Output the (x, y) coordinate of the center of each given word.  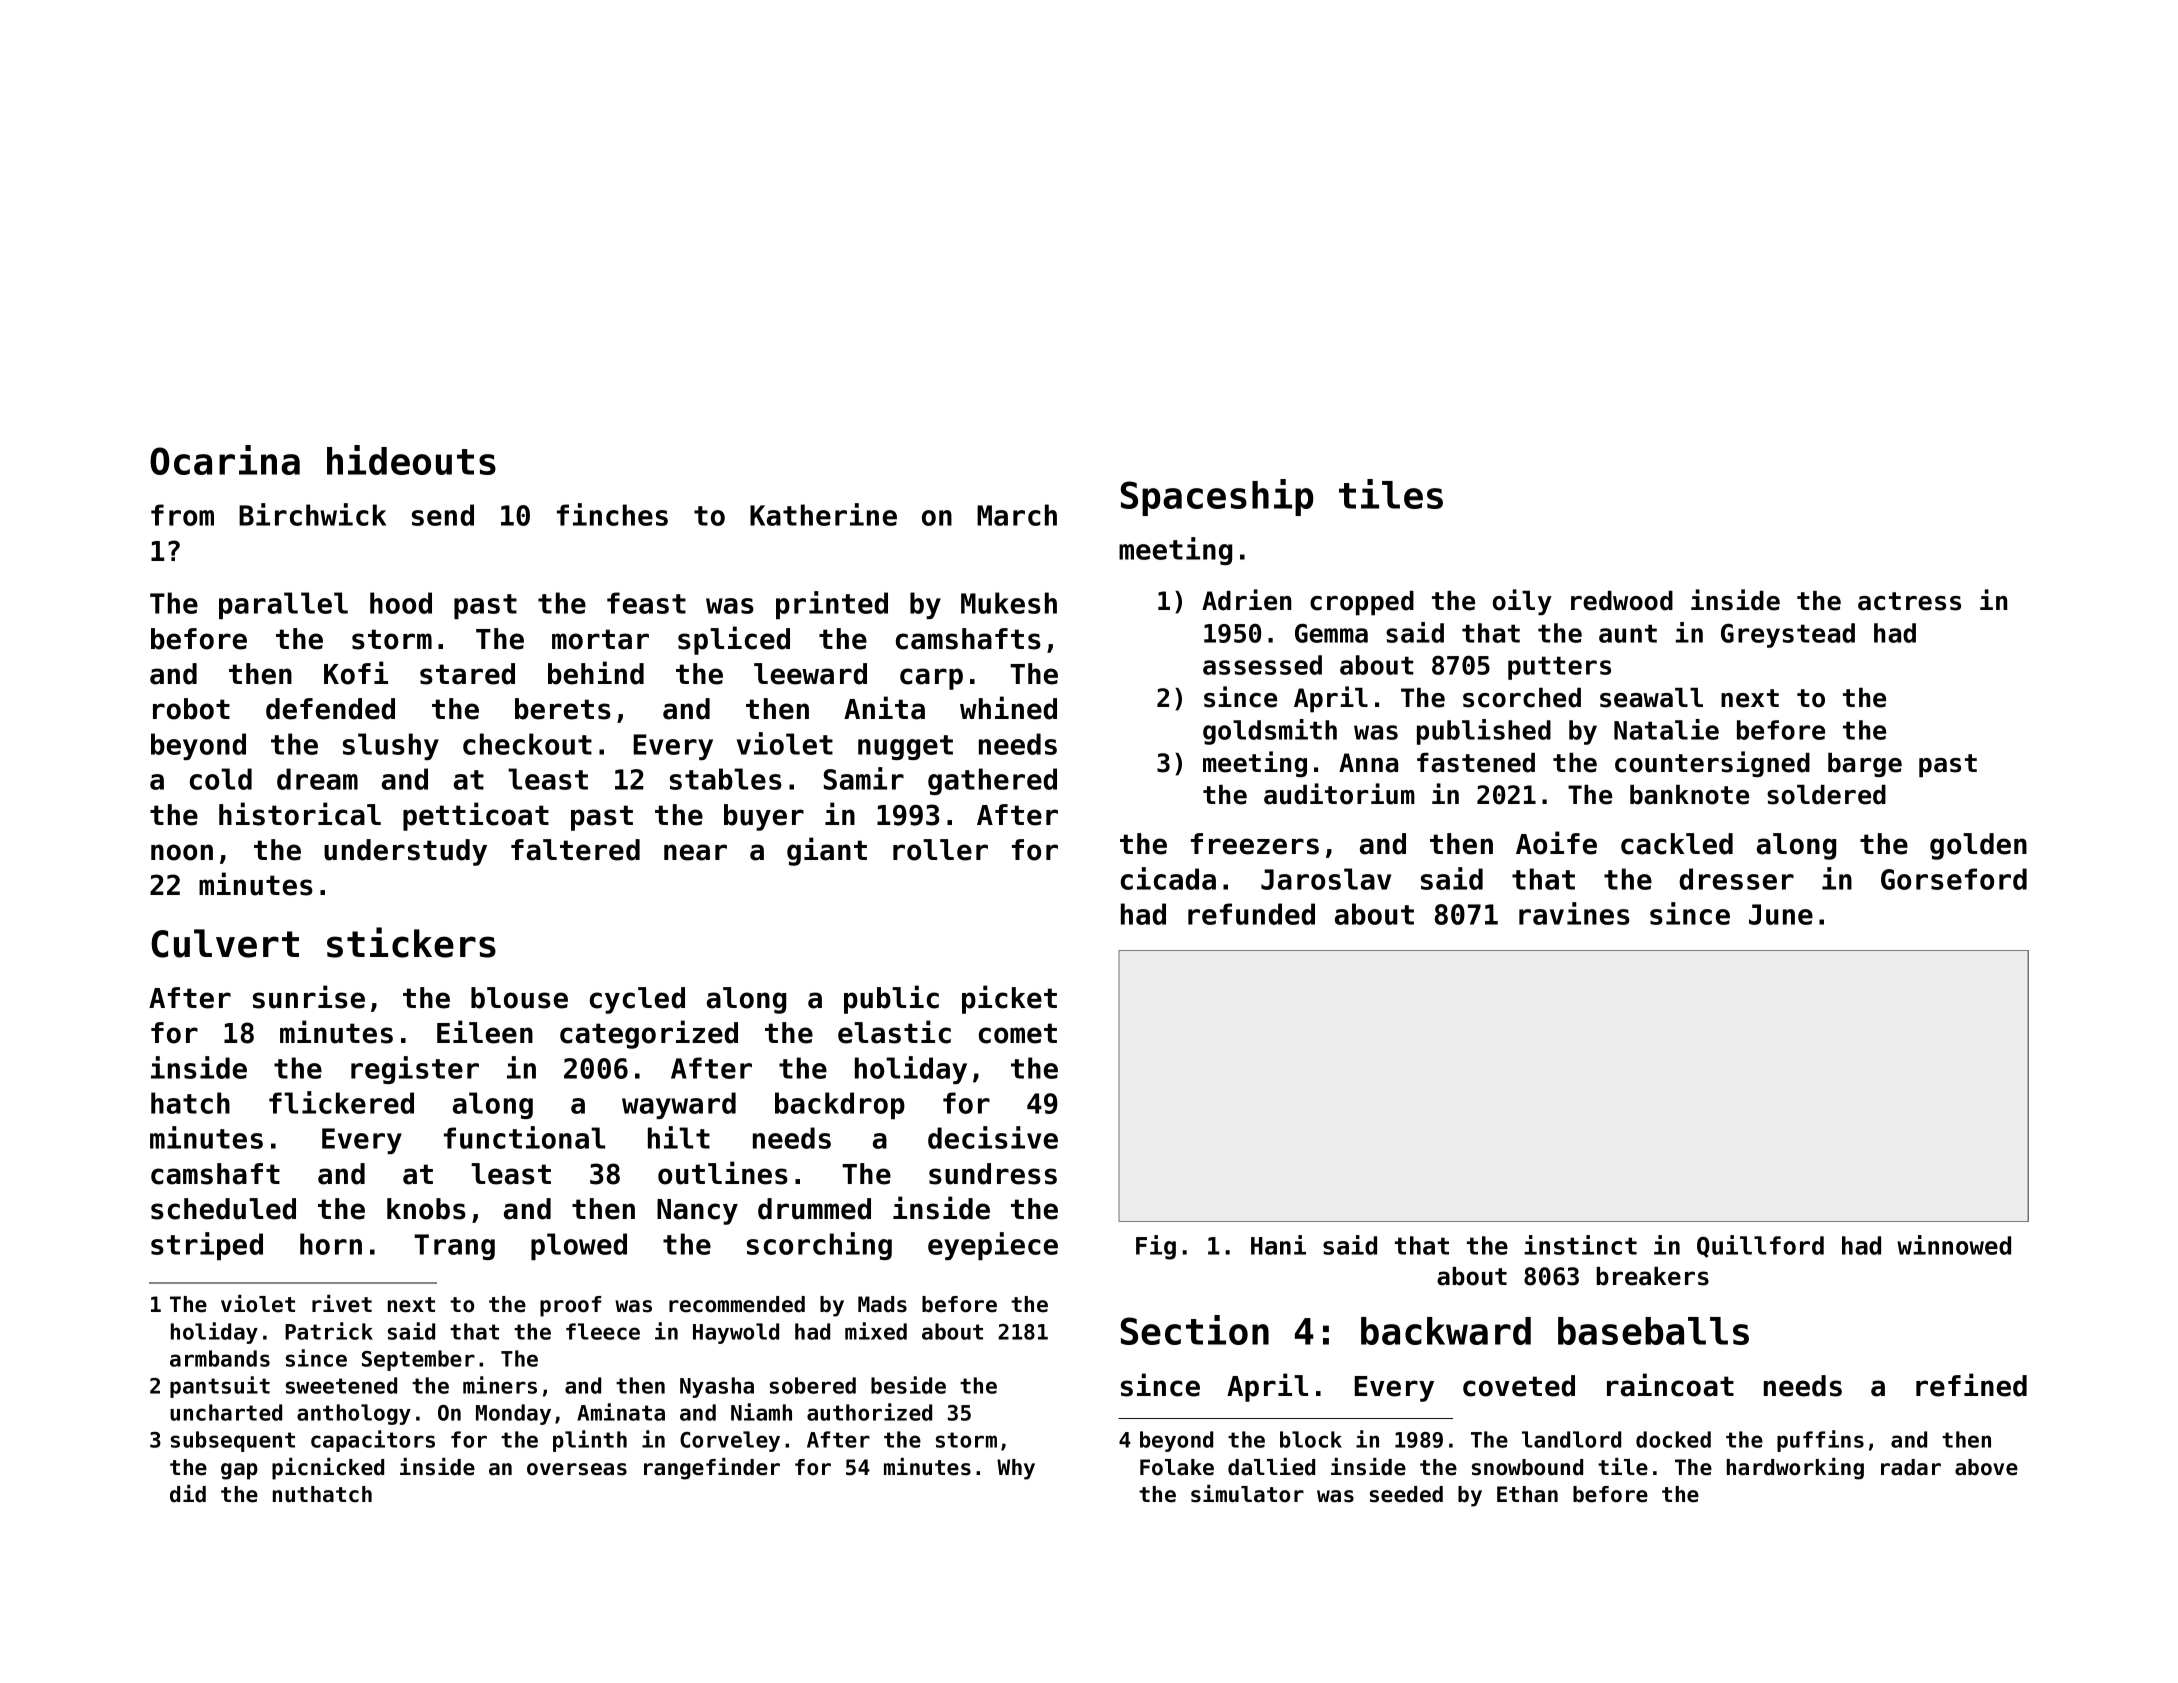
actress (1909, 601)
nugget (905, 747)
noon (182, 852)
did (188, 1494)
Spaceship (1217, 497)
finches (612, 514)
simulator (1247, 1494)
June (1781, 914)
